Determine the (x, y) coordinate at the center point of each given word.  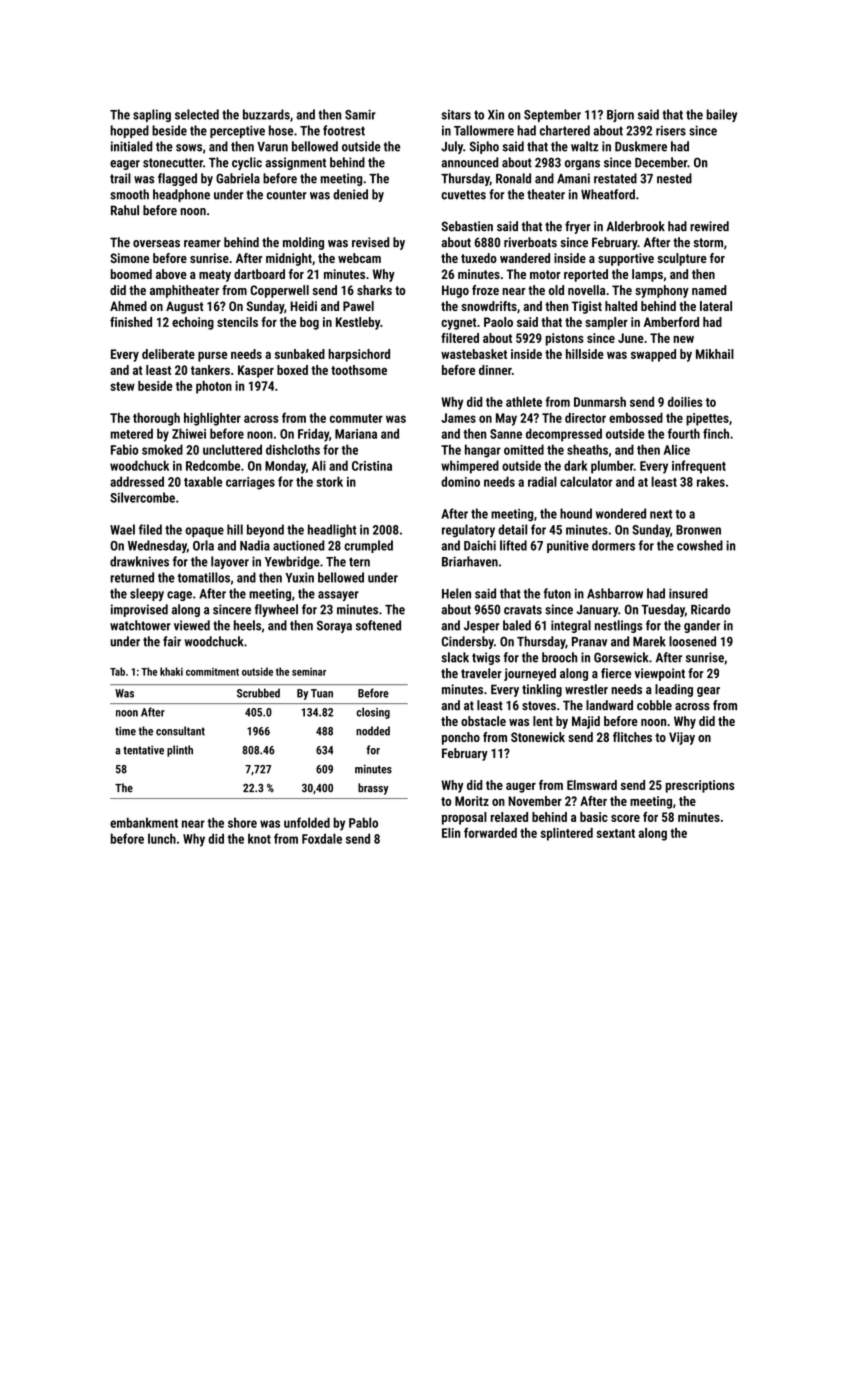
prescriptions (700, 786)
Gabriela (238, 178)
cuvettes (463, 195)
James (458, 418)
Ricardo (710, 609)
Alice (677, 449)
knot (259, 838)
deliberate (168, 354)
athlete (524, 402)
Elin (451, 833)
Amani (573, 178)
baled (517, 625)
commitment (212, 672)
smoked (162, 449)
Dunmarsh (600, 402)
